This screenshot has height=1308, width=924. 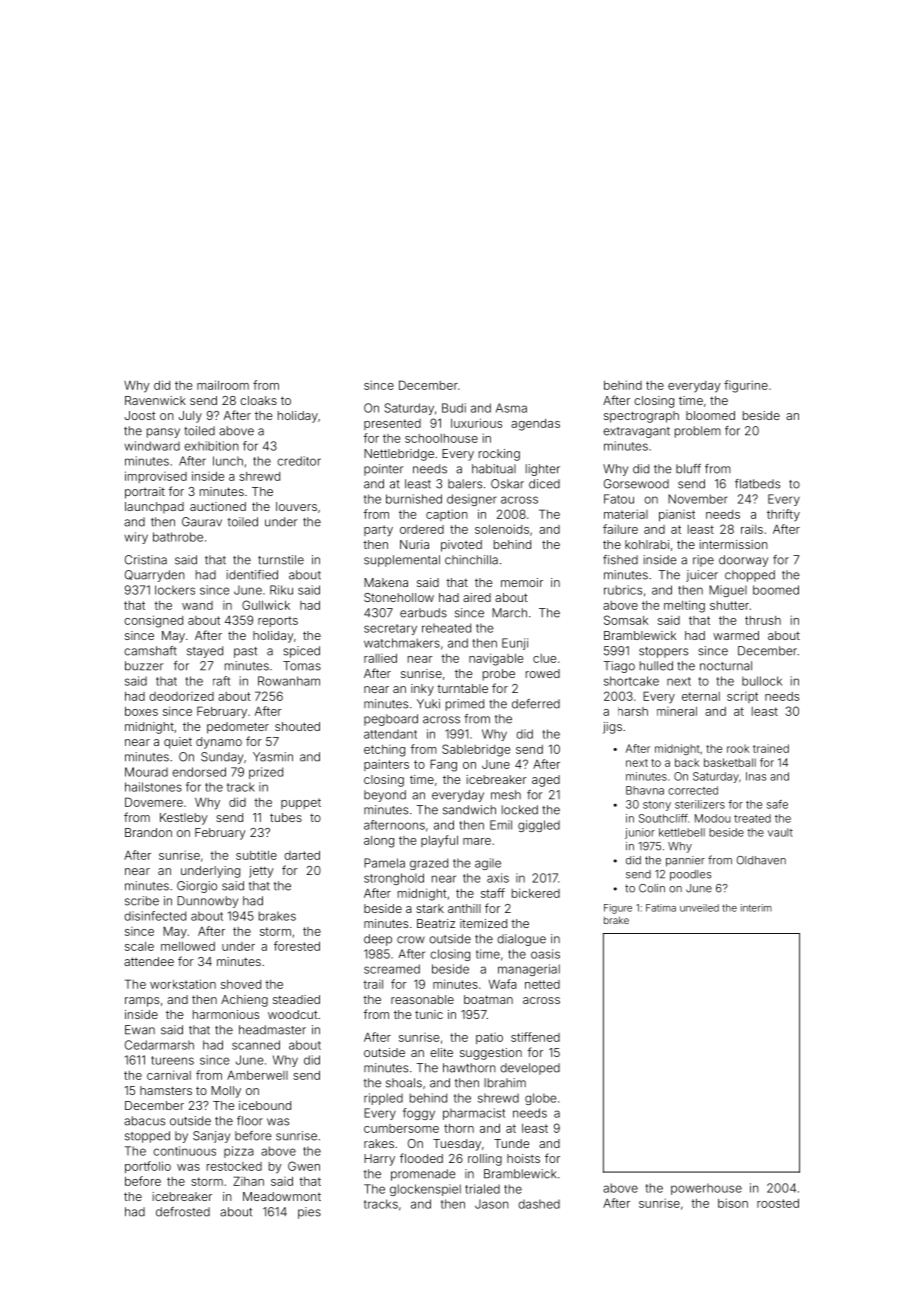 What do you see at coordinates (441, 1052) in the screenshot?
I see `elite` at bounding box center [441, 1052].
